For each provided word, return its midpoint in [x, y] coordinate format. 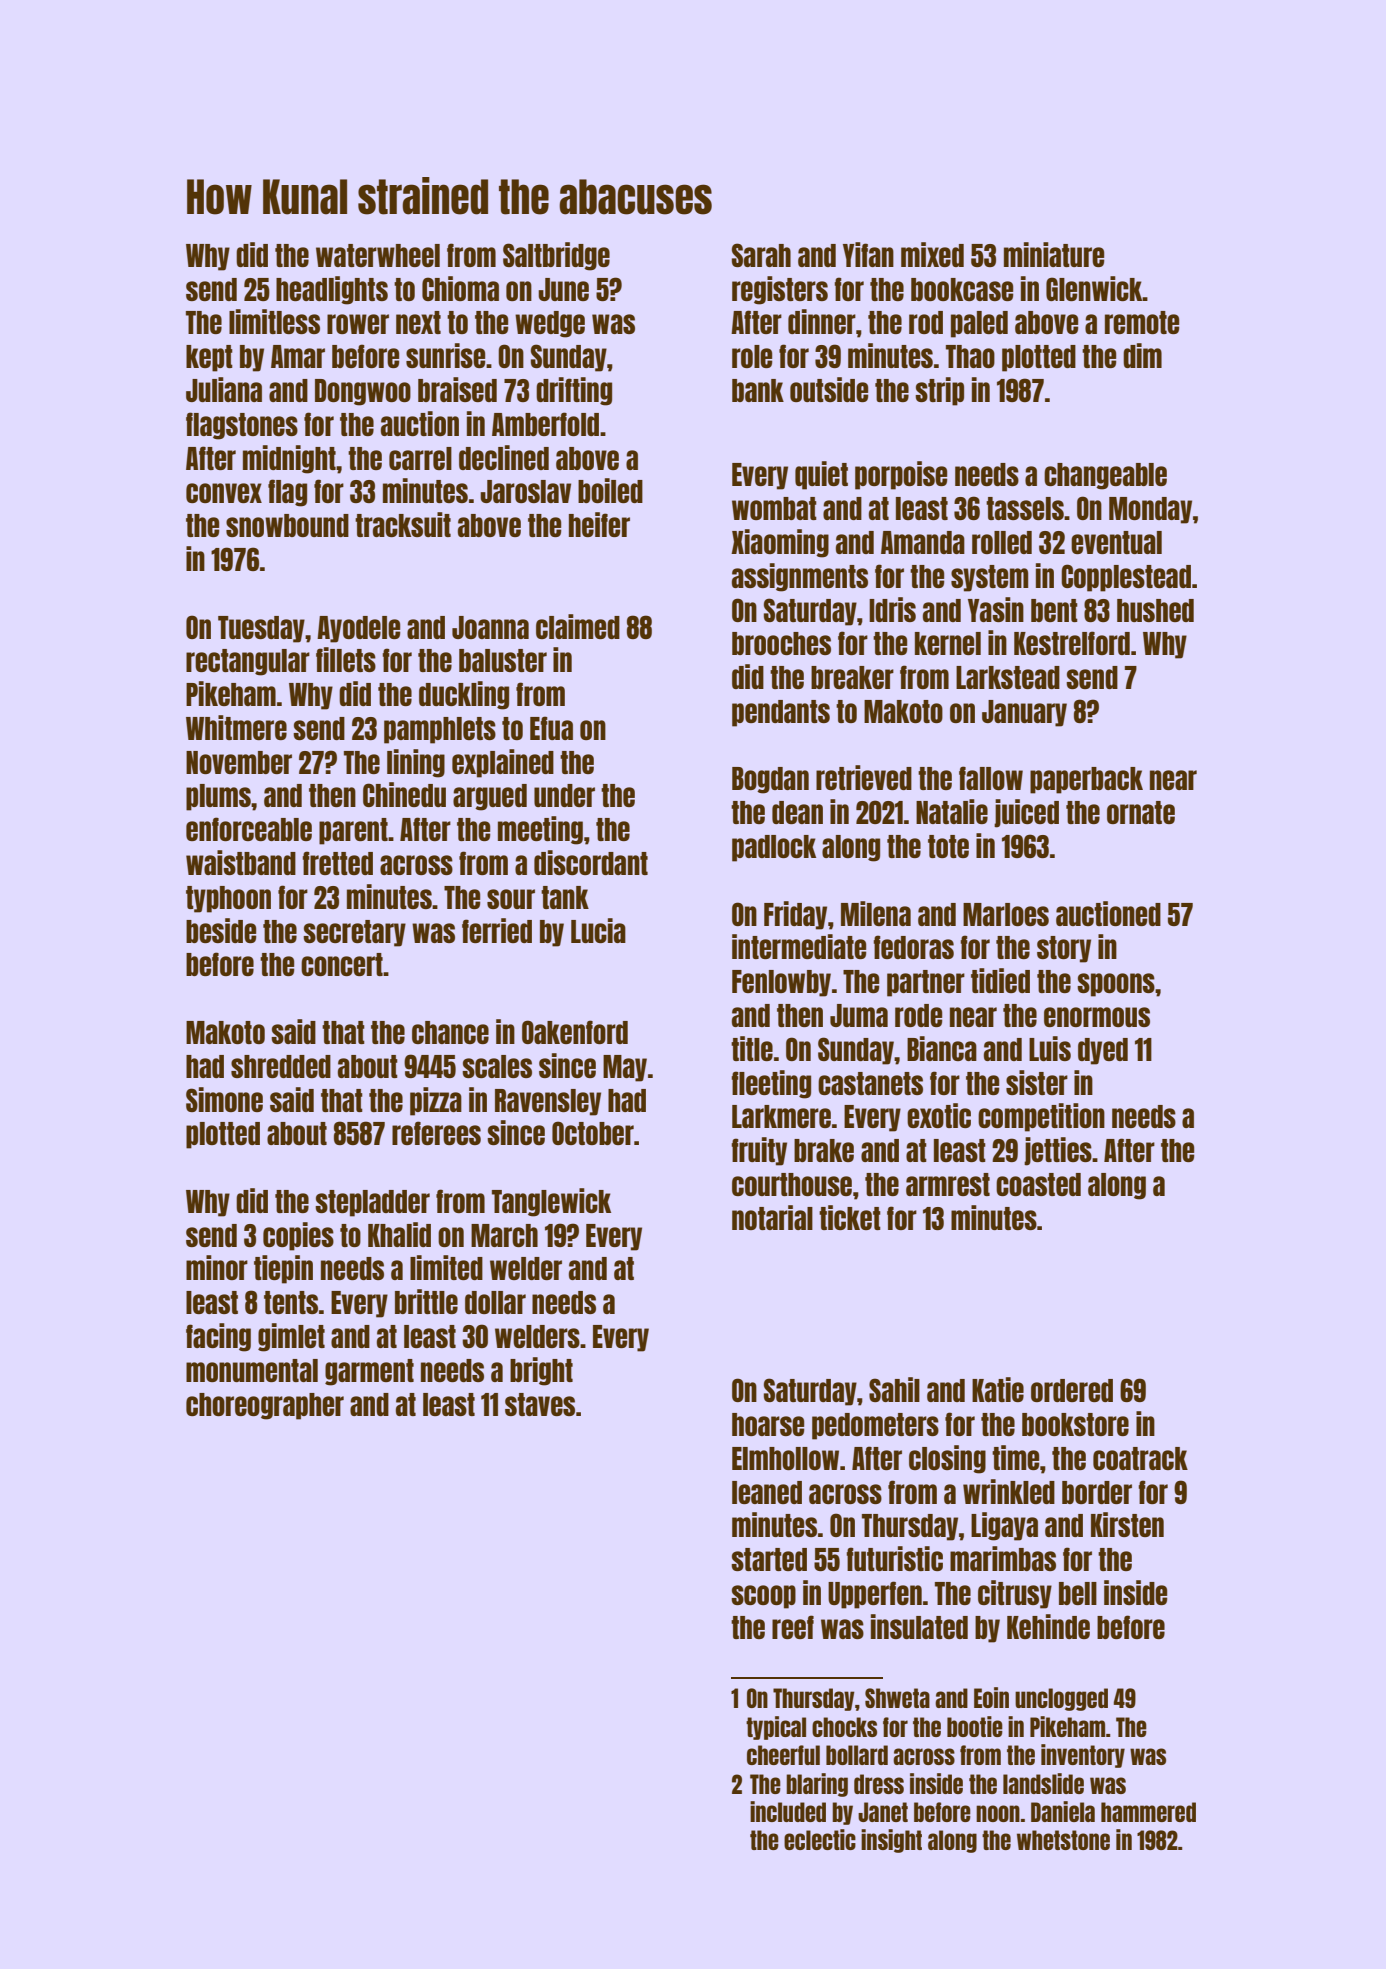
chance [450, 1032]
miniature [1054, 254]
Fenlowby [781, 983]
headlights [332, 290]
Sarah [761, 255]
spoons [1116, 985]
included [788, 1811]
